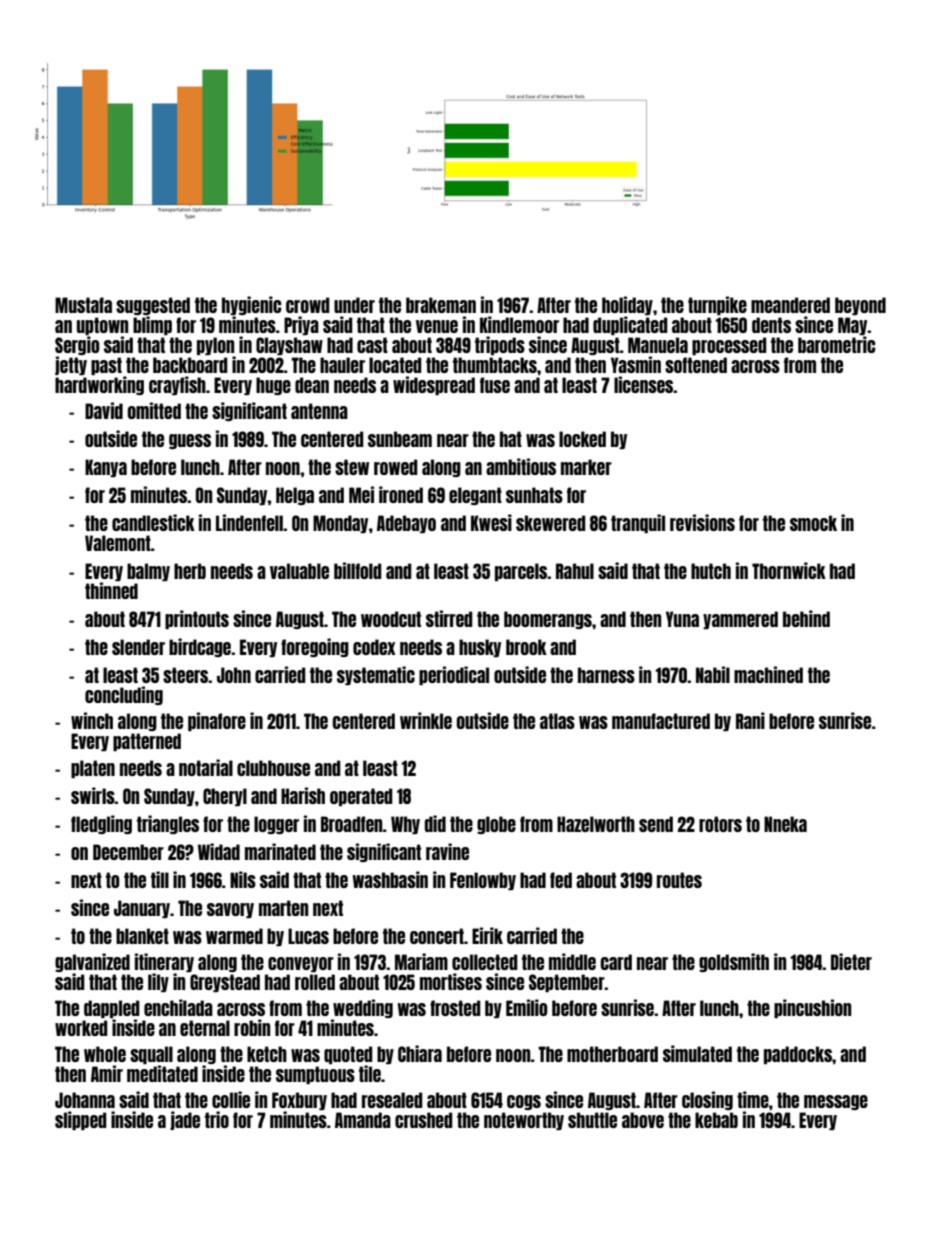 The image size is (952, 1233). I want to click on stirred, so click(449, 618).
